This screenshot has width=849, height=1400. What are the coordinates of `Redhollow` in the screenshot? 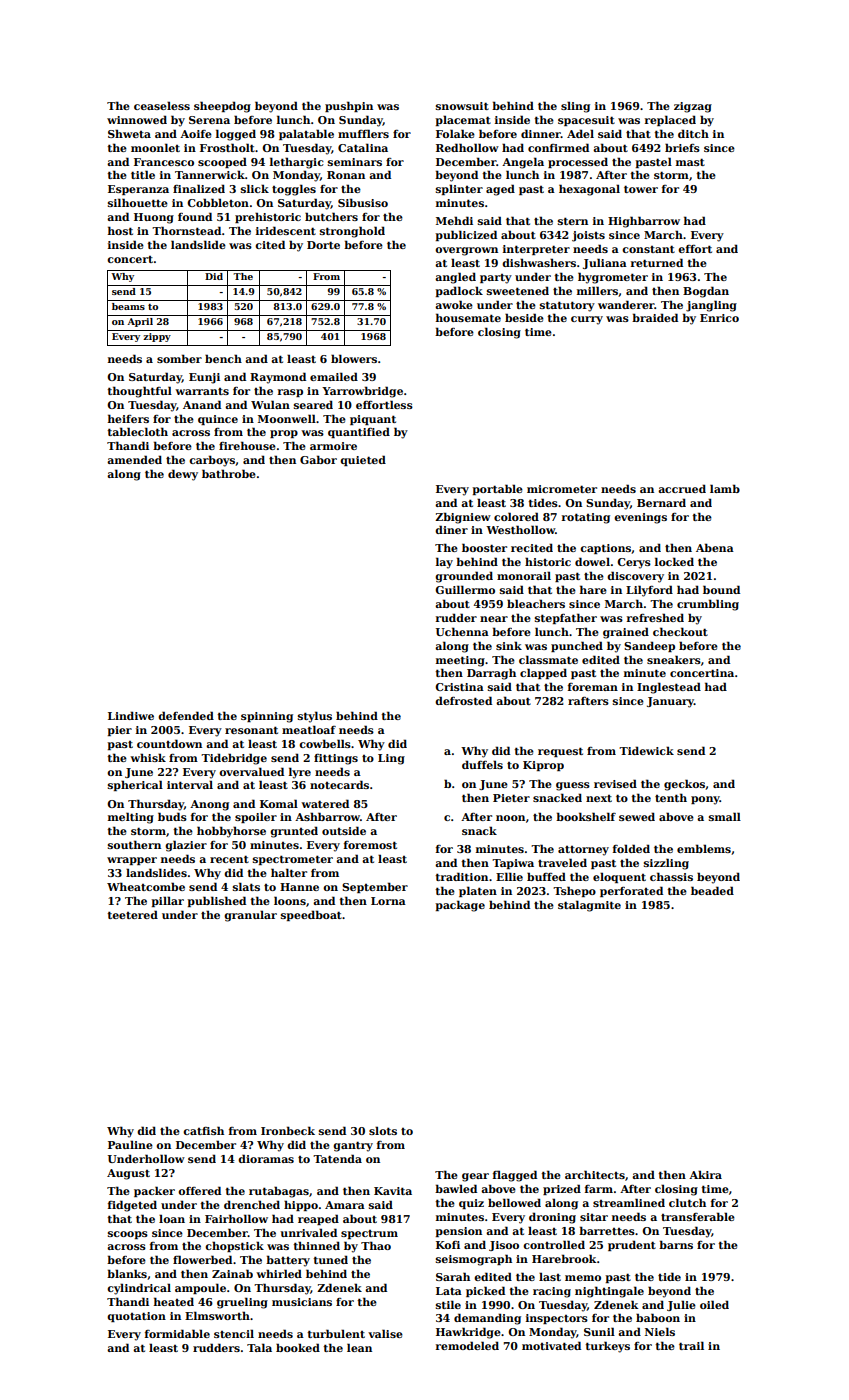 It's located at (467, 147).
